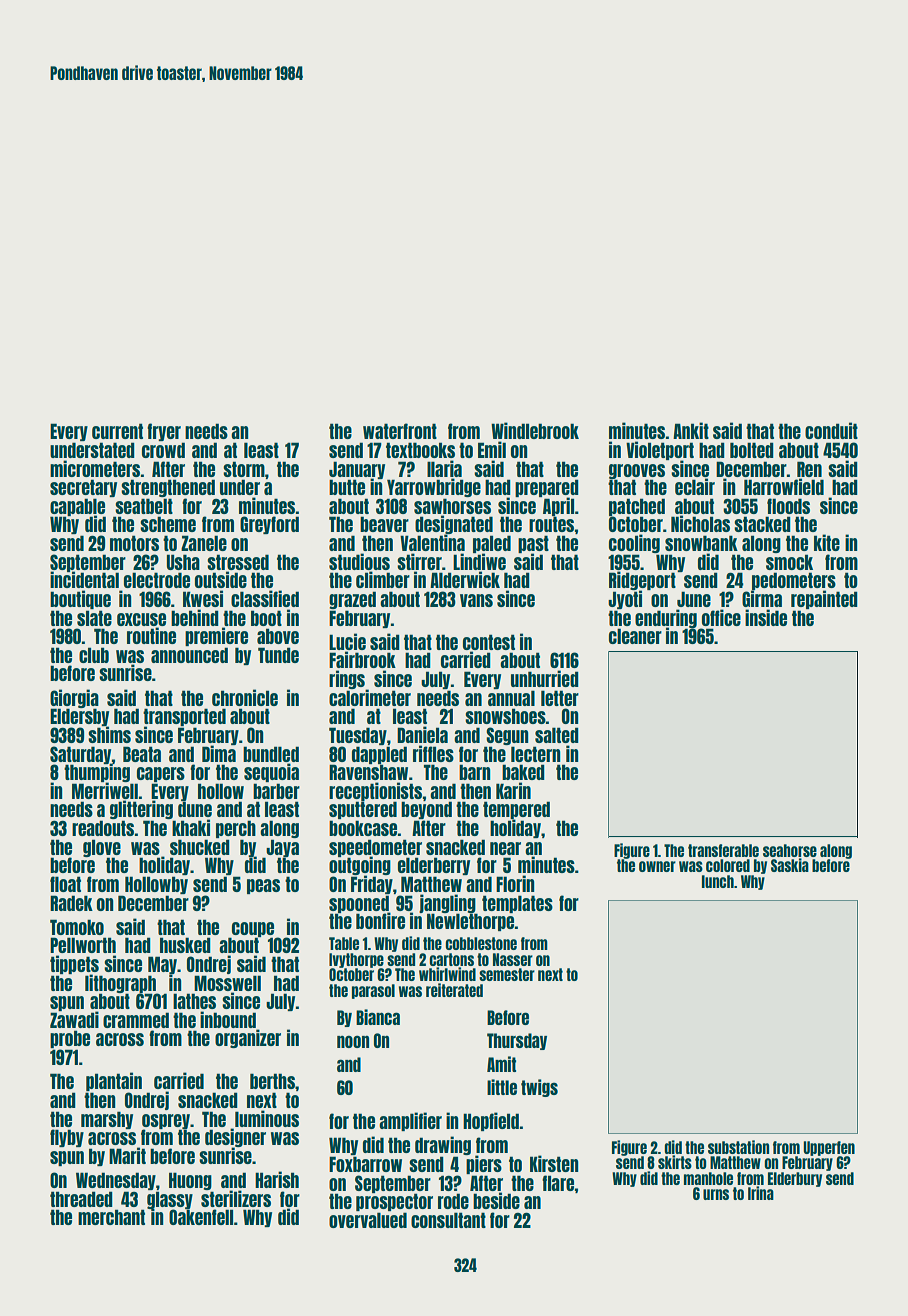  What do you see at coordinates (635, 636) in the screenshot?
I see `cleaner` at bounding box center [635, 636].
